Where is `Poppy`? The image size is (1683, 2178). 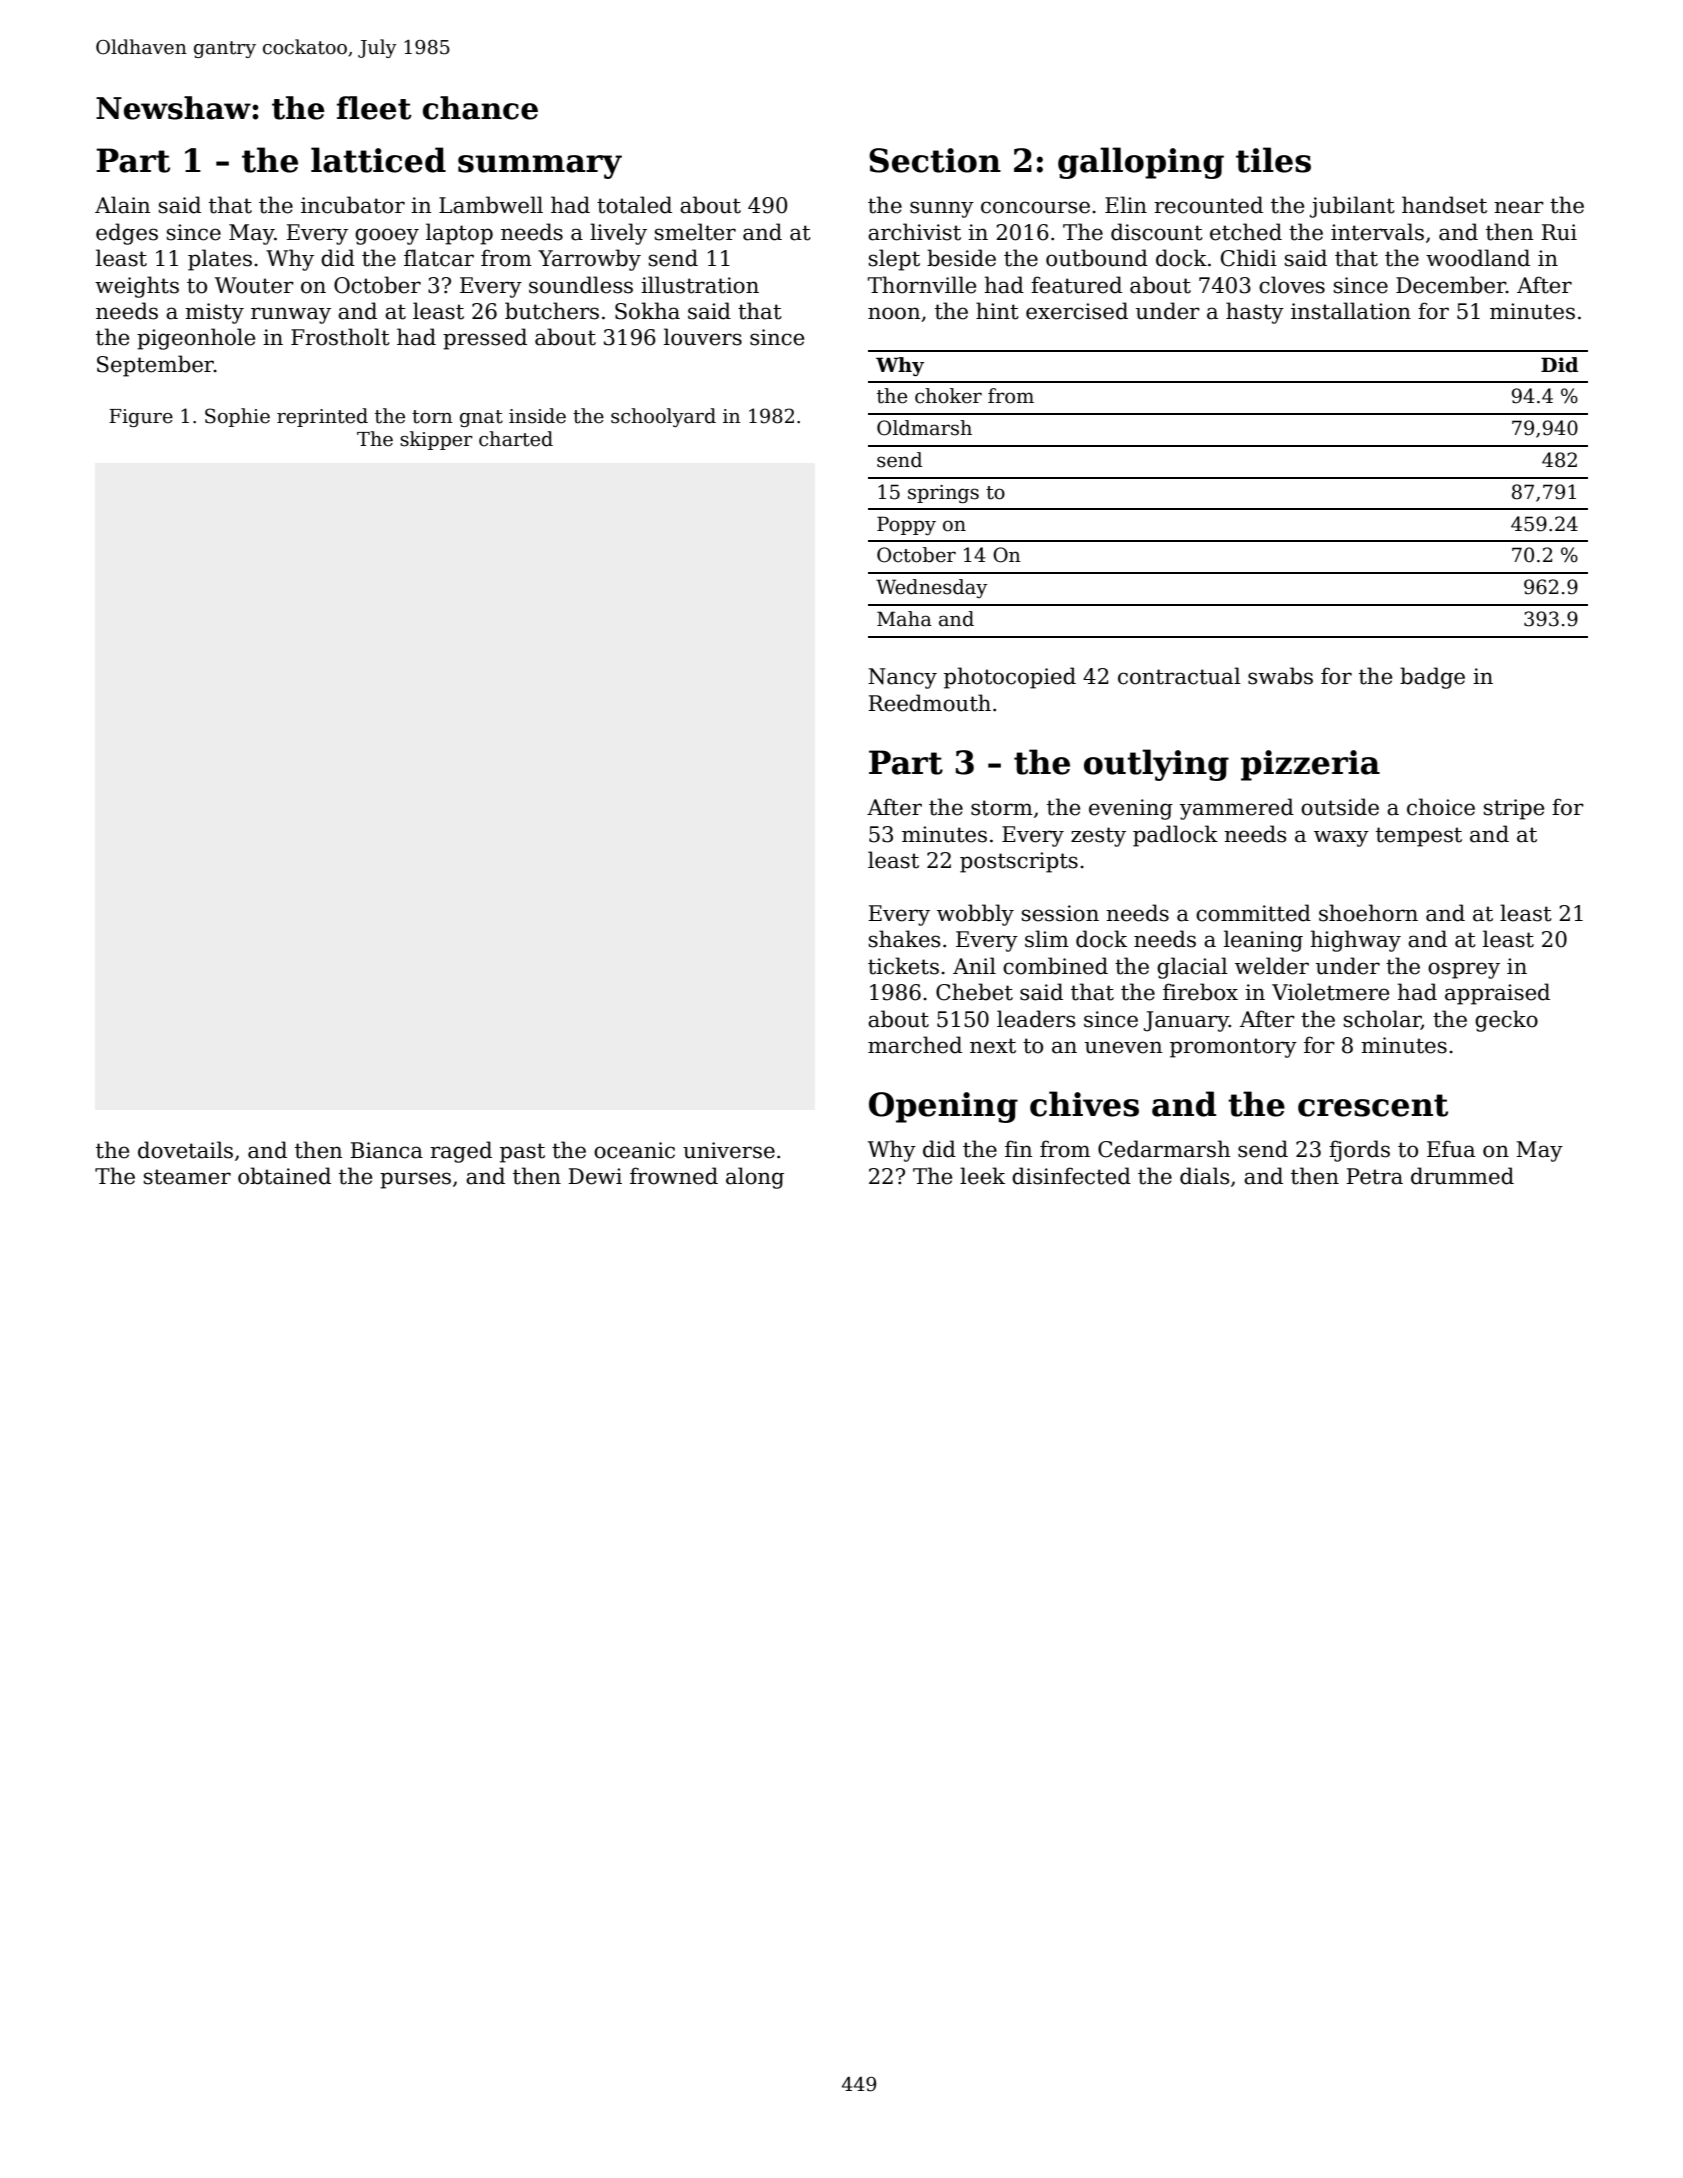 Poppy is located at coordinates (906, 525).
